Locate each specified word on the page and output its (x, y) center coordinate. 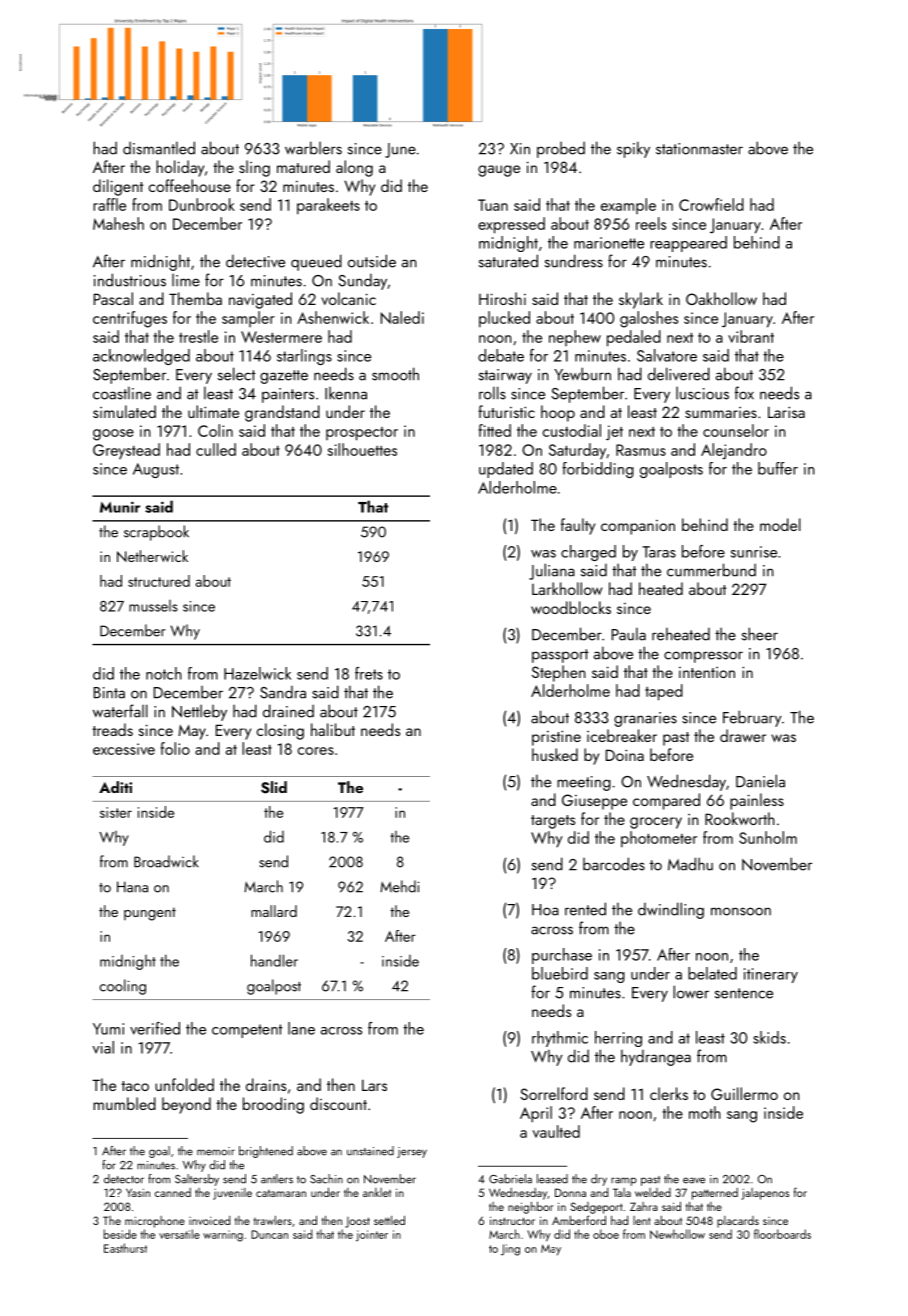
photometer (659, 839)
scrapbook (156, 533)
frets (369, 673)
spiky (633, 149)
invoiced (209, 1220)
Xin (520, 149)
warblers (313, 148)
